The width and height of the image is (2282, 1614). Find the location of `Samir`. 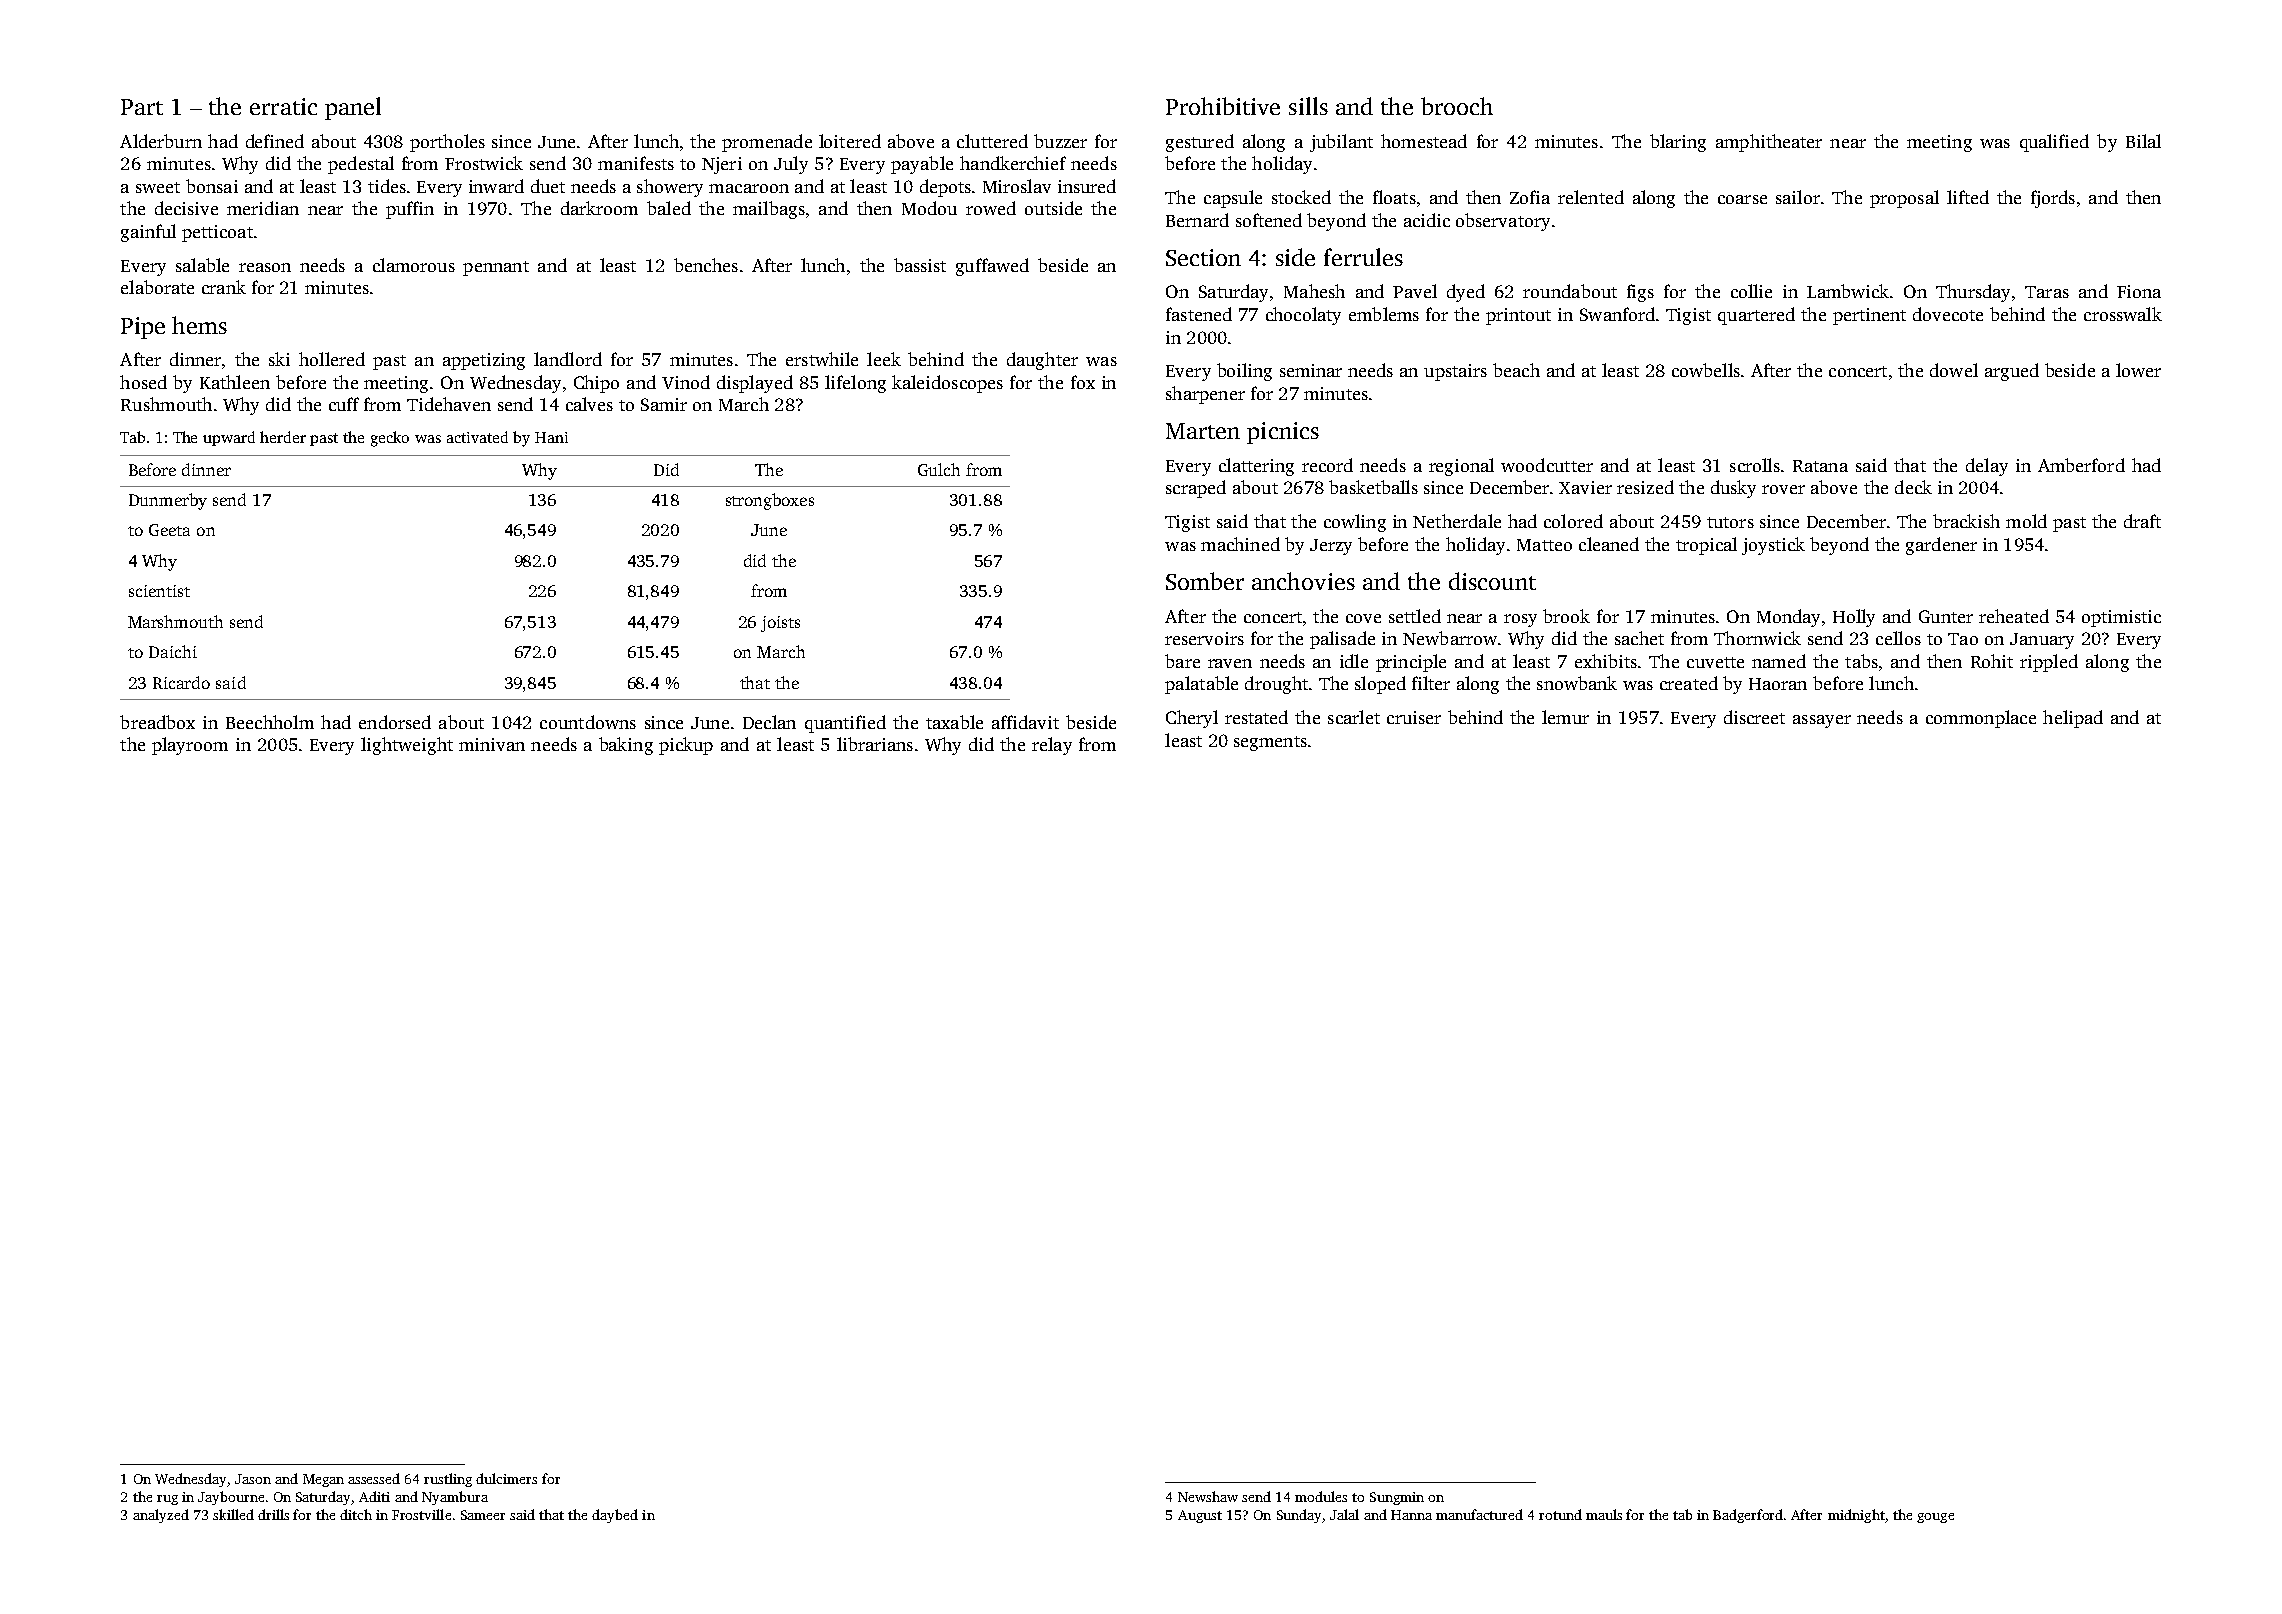

Samir is located at coordinates (664, 404).
